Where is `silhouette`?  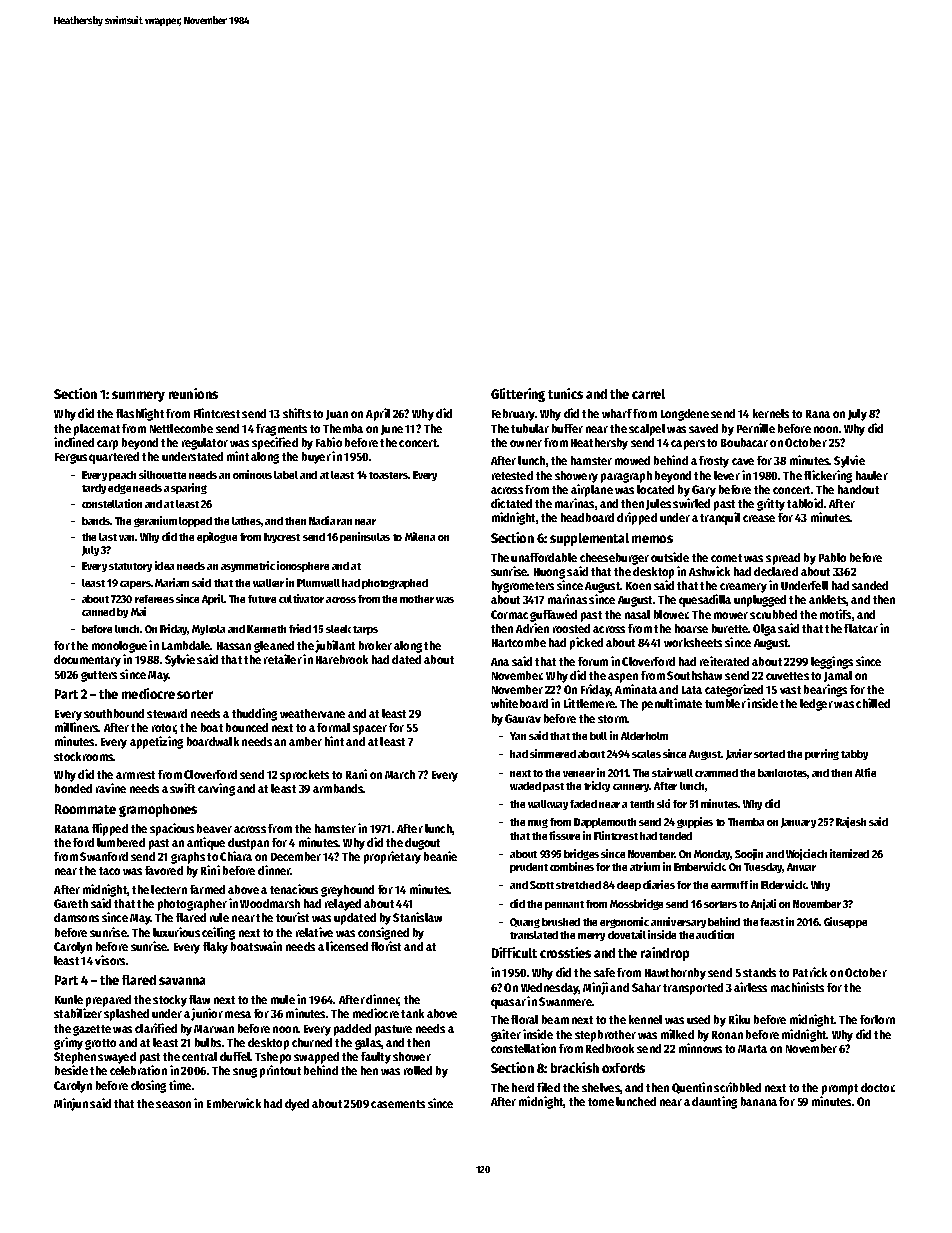 silhouette is located at coordinates (162, 474).
